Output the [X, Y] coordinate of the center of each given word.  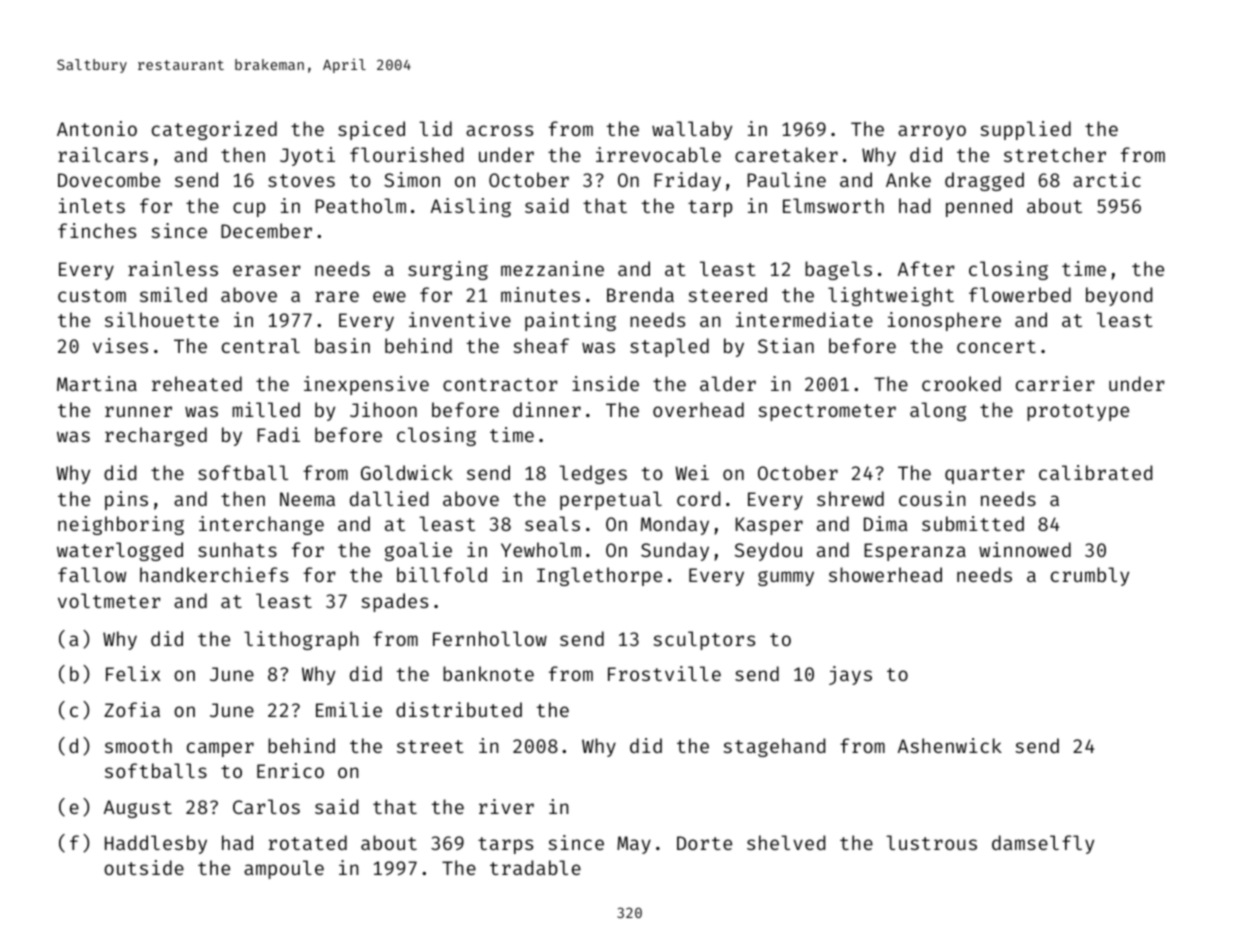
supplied [1025, 130]
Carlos [266, 806]
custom [92, 295]
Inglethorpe [599, 576]
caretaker [786, 154]
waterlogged [120, 551]
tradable [535, 867]
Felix [133, 673]
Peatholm [360, 205]
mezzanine [552, 268]
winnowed [1025, 549]
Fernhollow [490, 638]
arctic [1107, 179]
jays [850, 675]
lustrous [931, 842]
